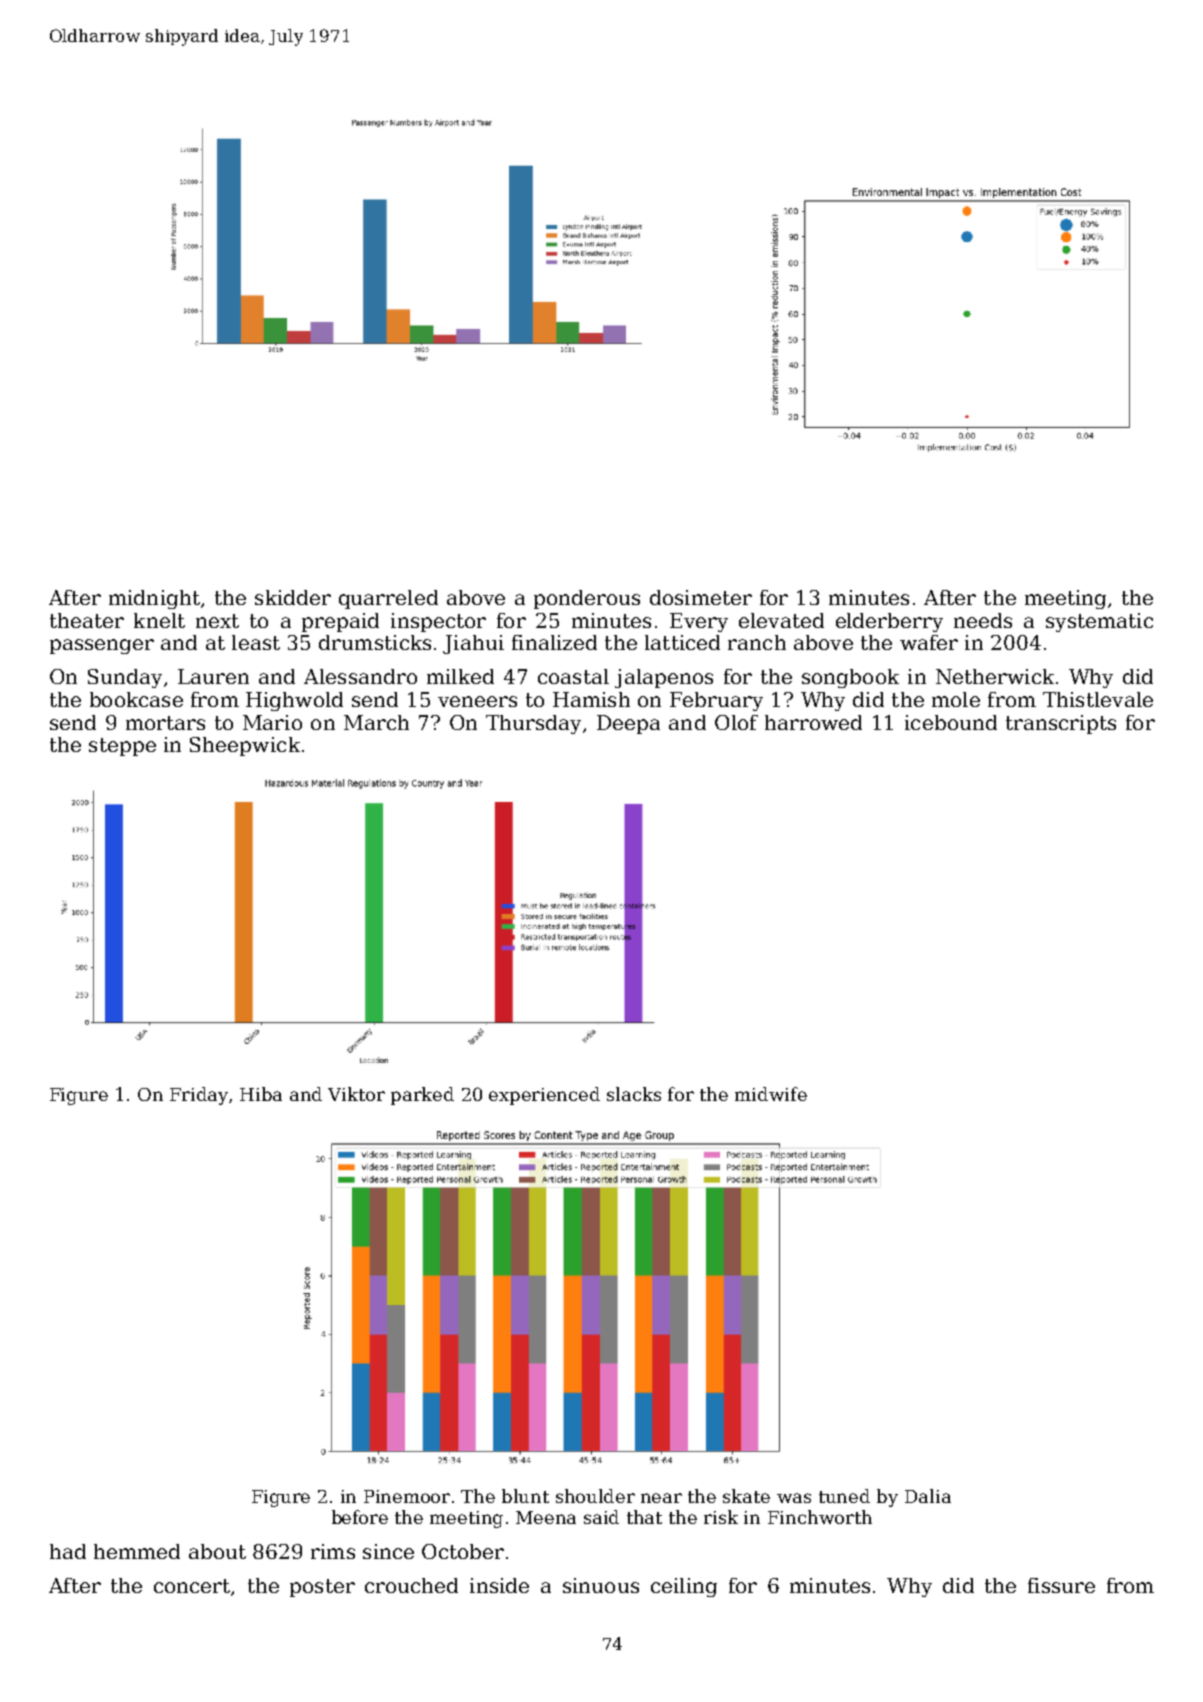  I want to click on Dalia, so click(928, 1496).
